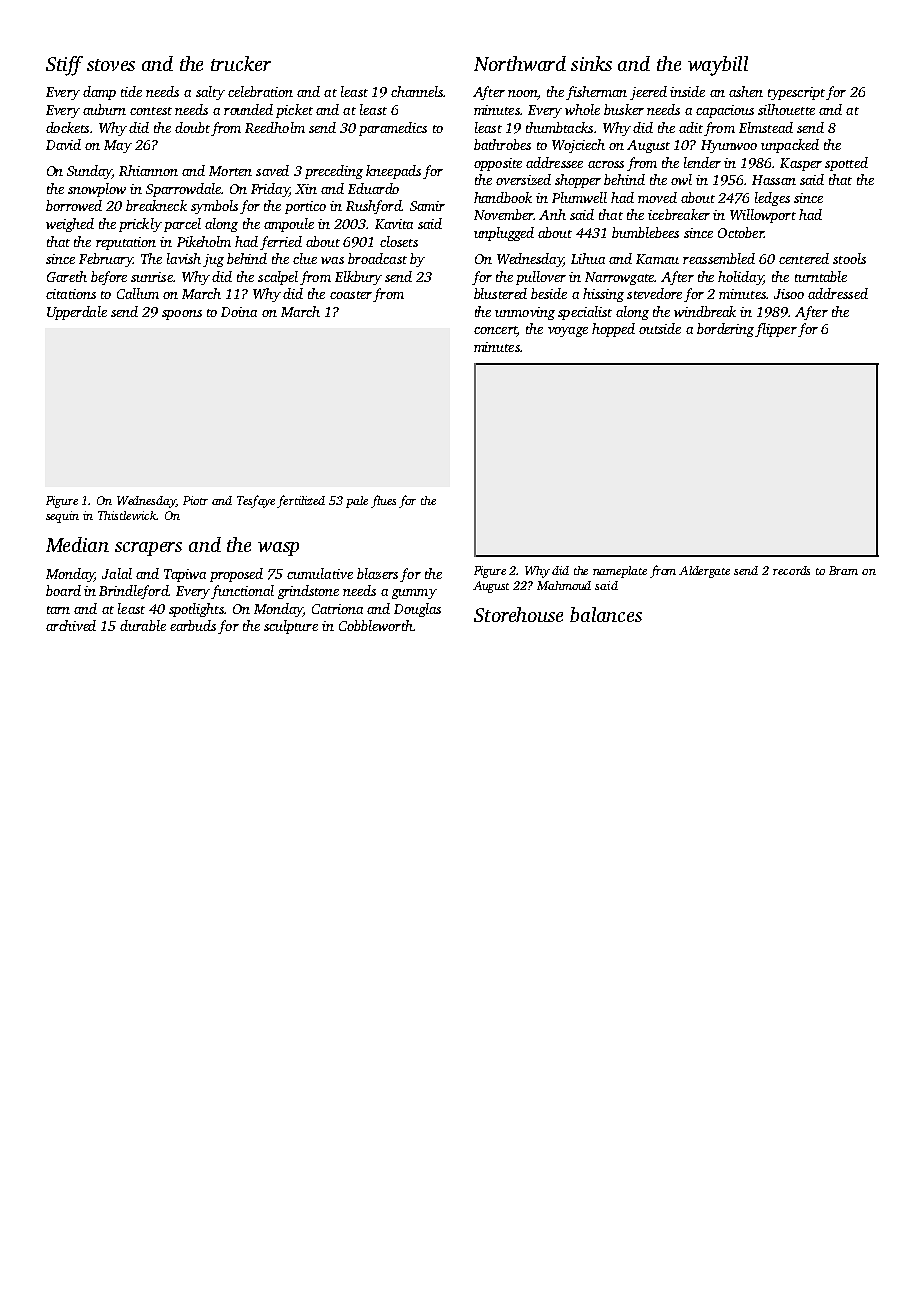 This screenshot has height=1308, width=924. I want to click on waybill, so click(718, 66).
